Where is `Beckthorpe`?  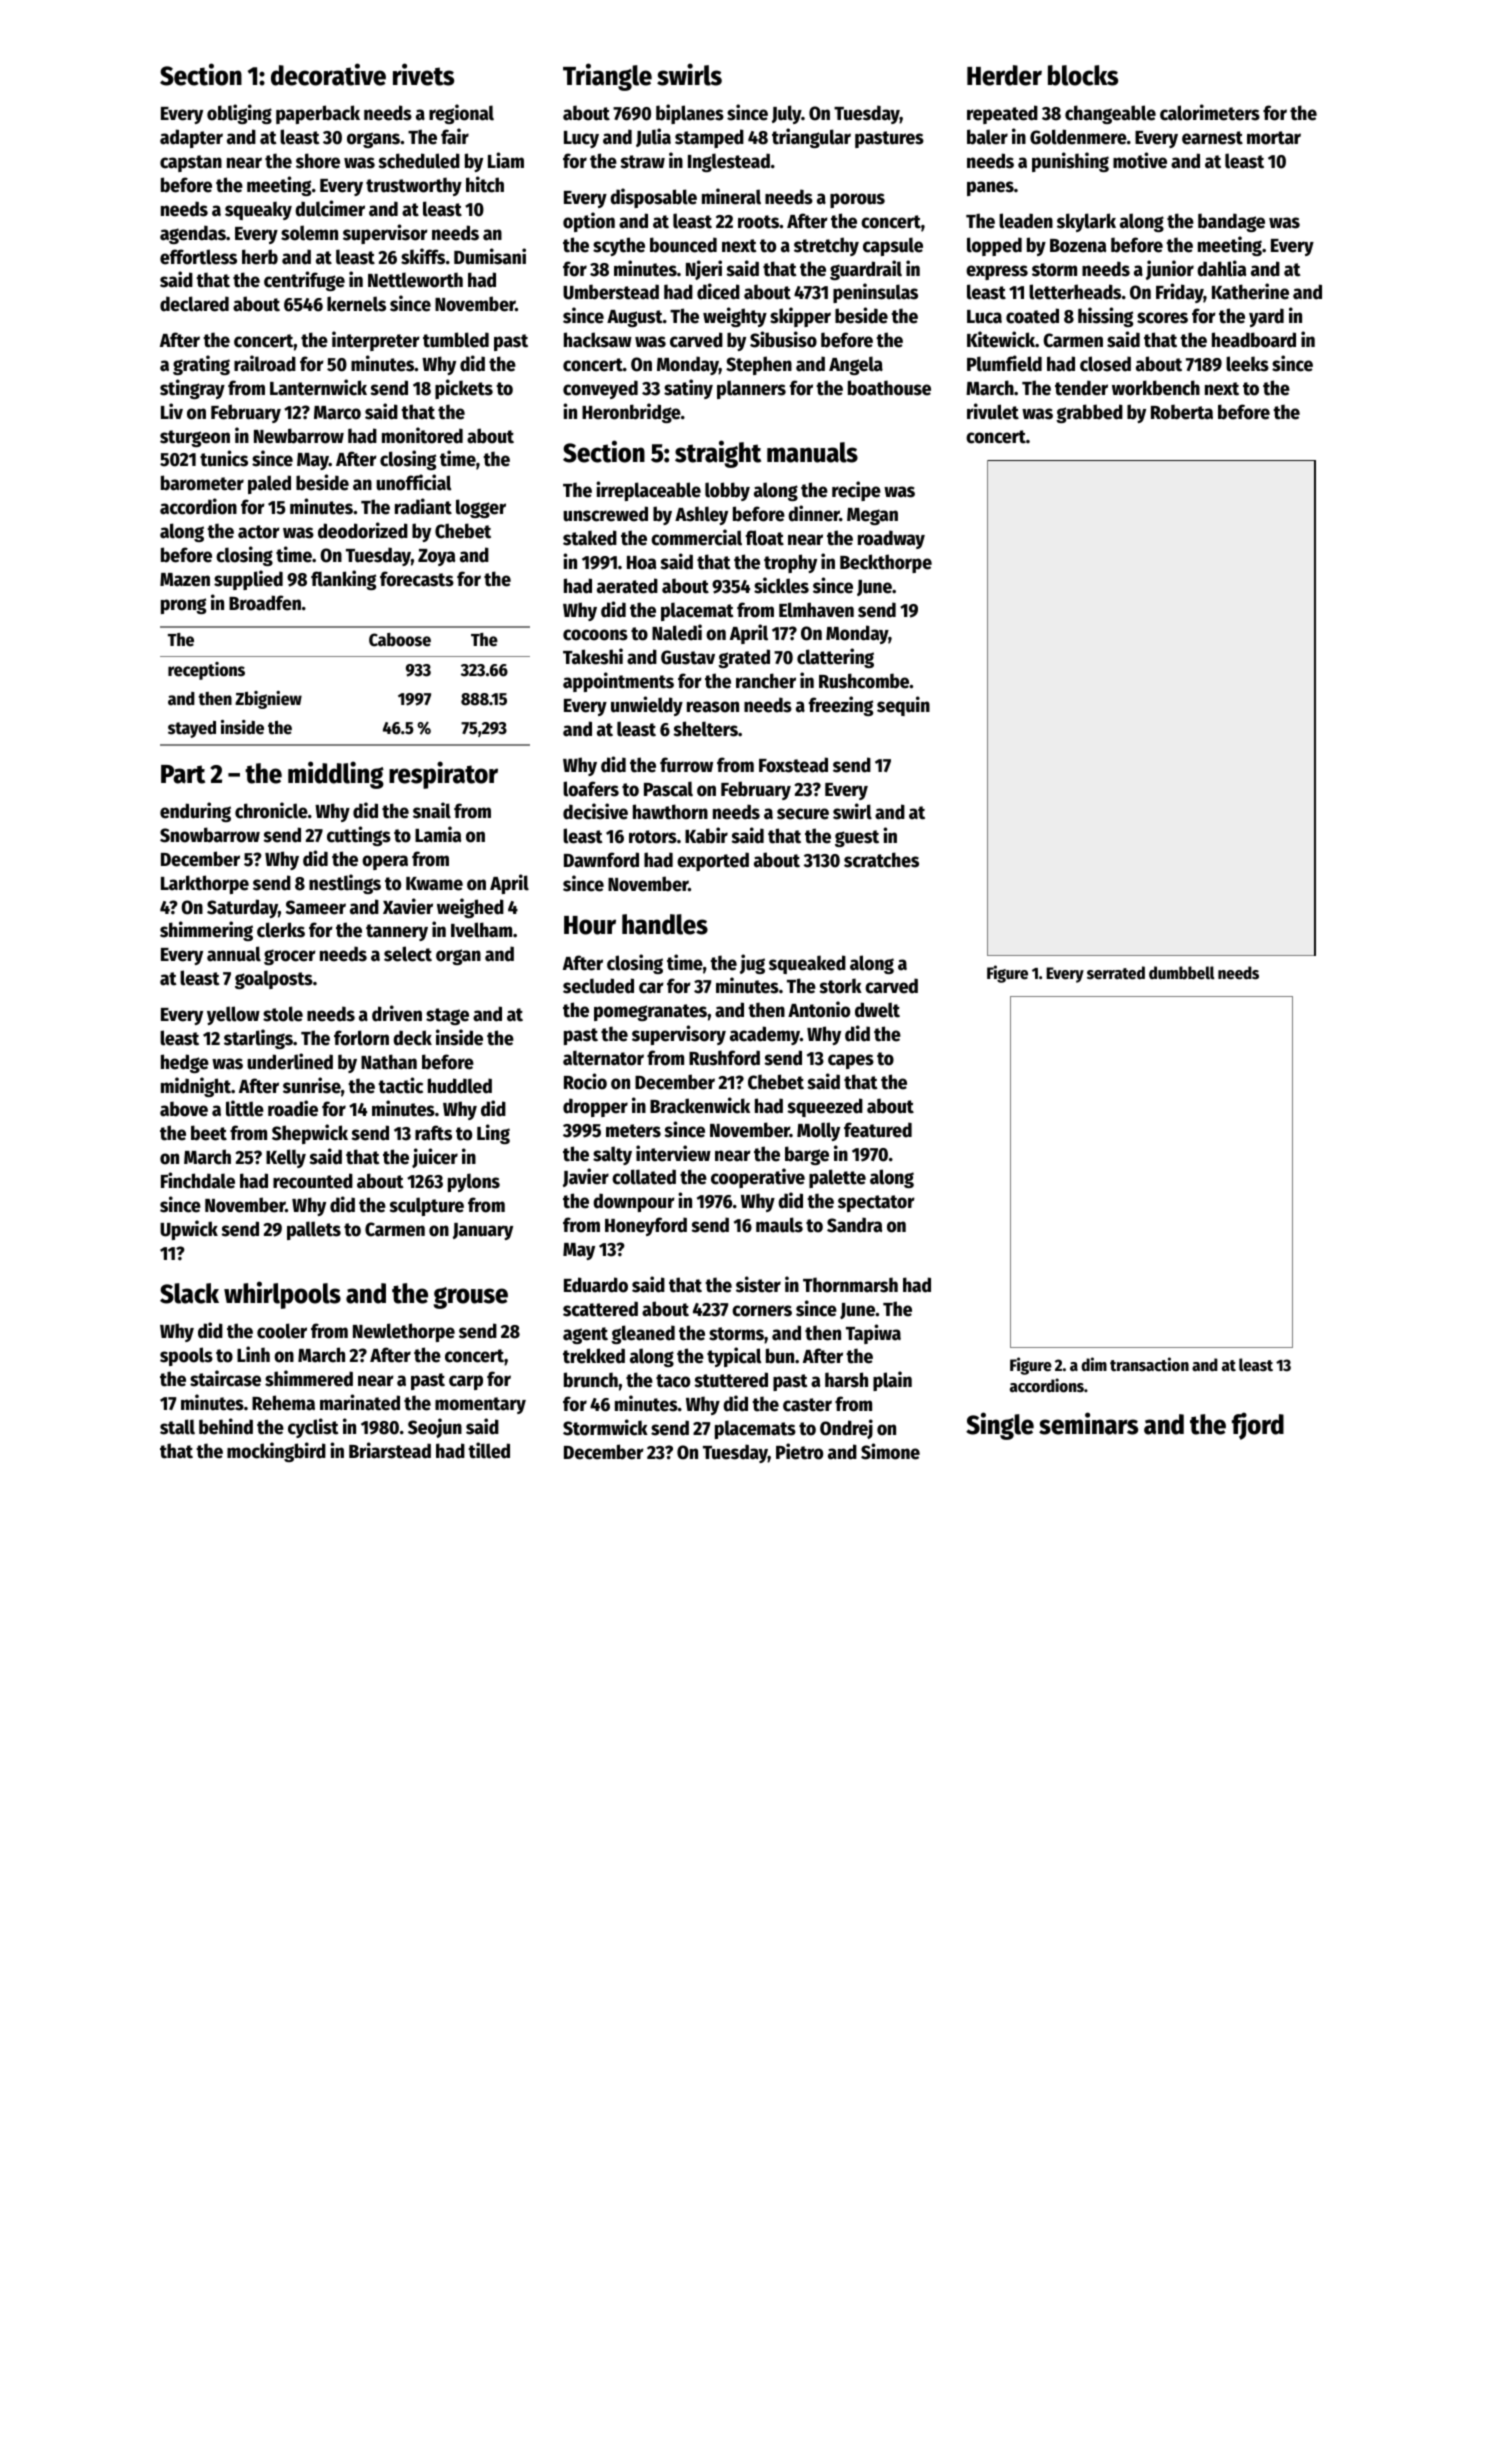
Beckthorpe is located at coordinates (886, 563).
